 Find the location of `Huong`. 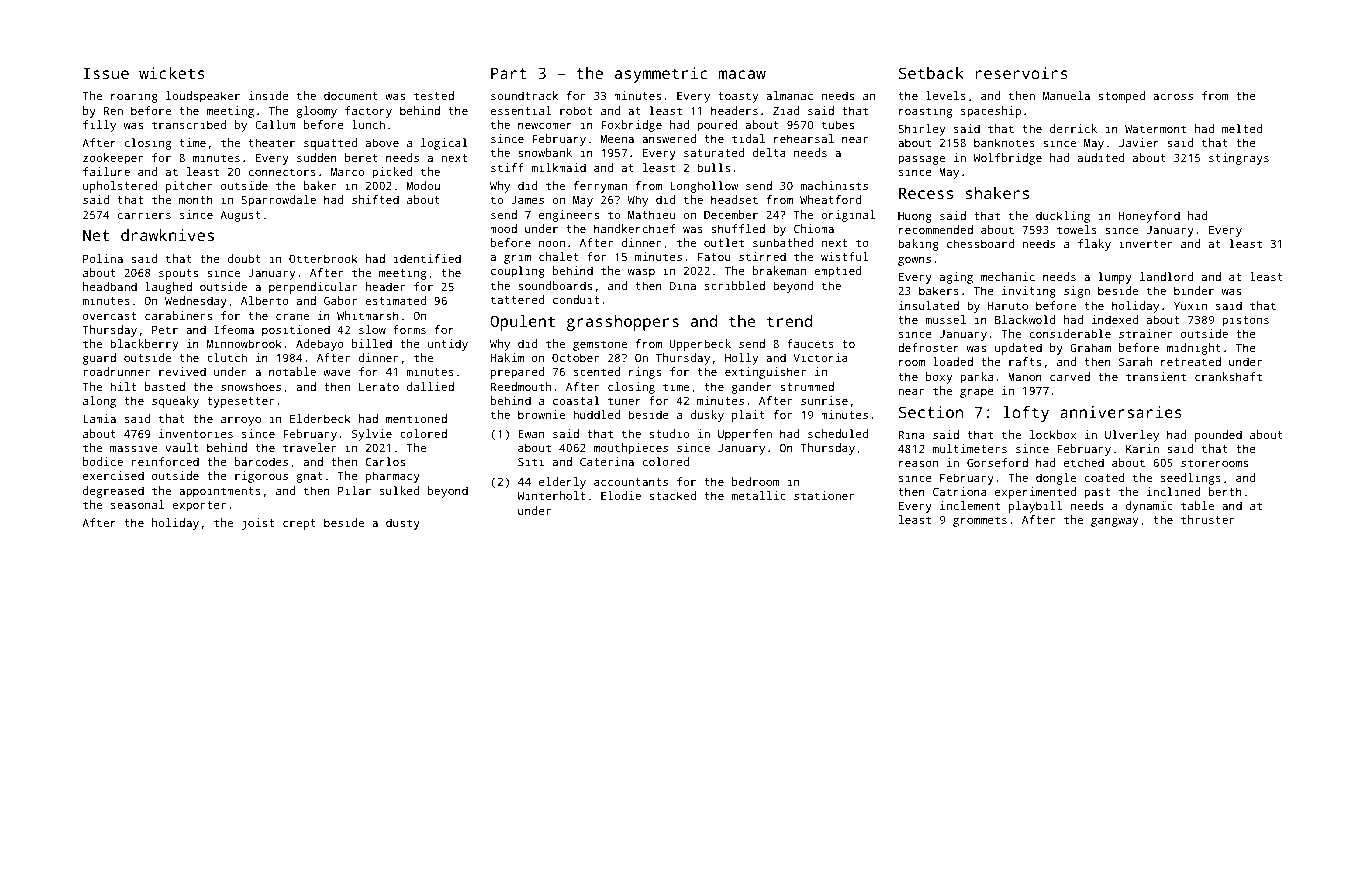

Huong is located at coordinates (915, 217).
